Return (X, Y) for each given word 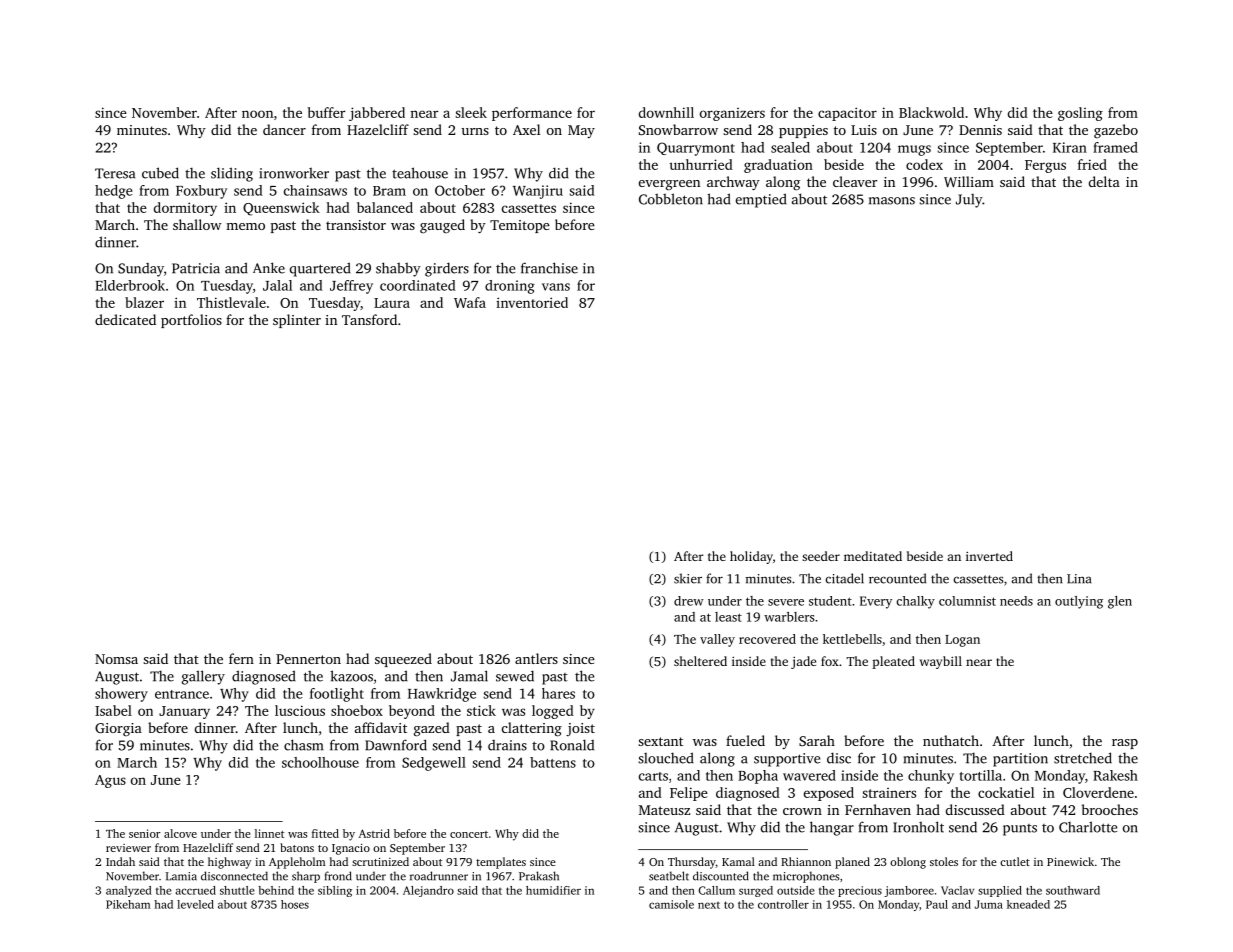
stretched (1083, 758)
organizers (732, 114)
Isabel (113, 710)
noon (257, 114)
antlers (536, 658)
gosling (1080, 114)
